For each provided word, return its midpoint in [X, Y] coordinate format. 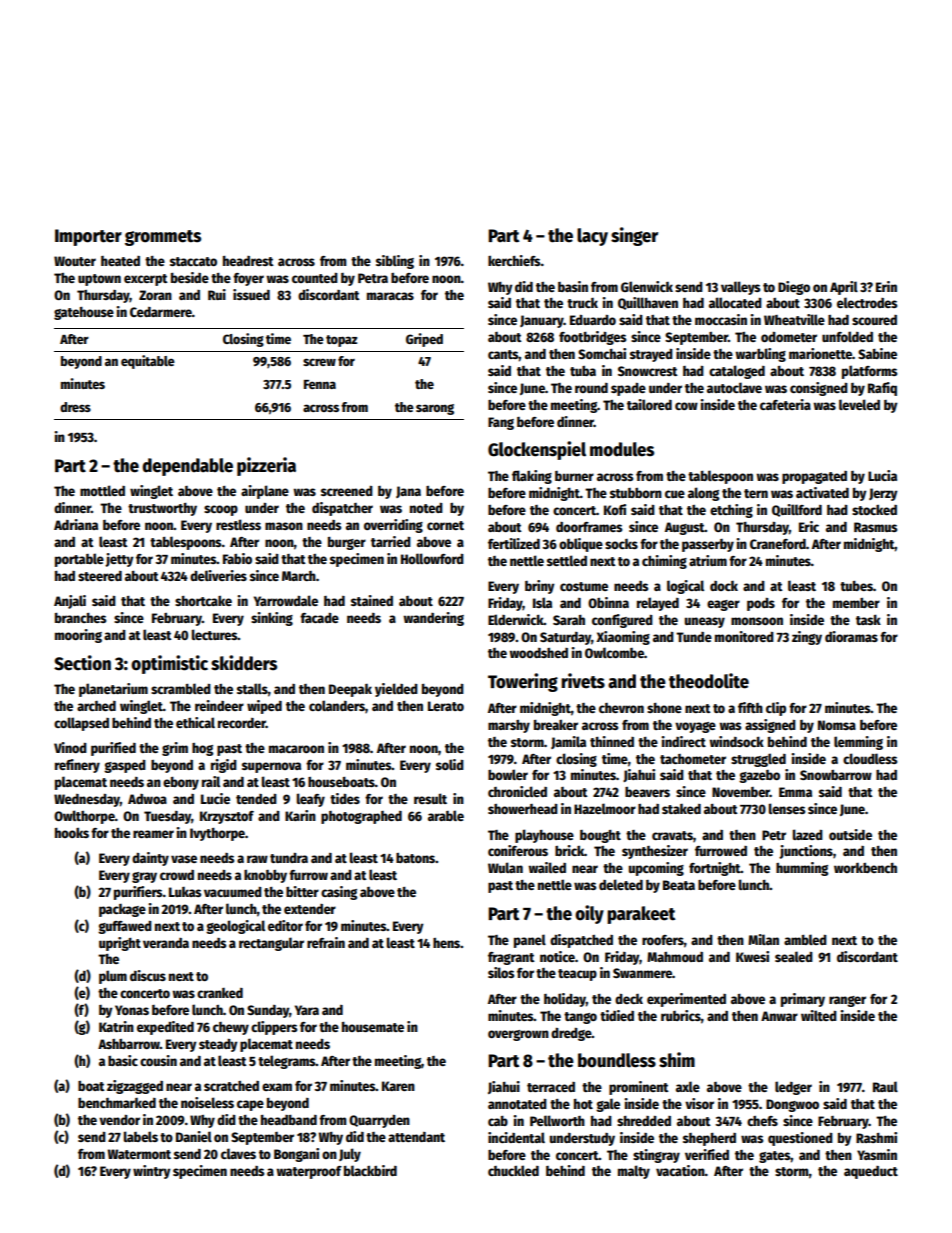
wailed [547, 867]
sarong [435, 409]
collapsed [81, 724]
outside [850, 834]
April [844, 288]
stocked [874, 510]
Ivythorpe [217, 834]
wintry [152, 1172]
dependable [187, 467]
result [430, 798]
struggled [758, 760]
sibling [395, 262]
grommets [163, 238]
